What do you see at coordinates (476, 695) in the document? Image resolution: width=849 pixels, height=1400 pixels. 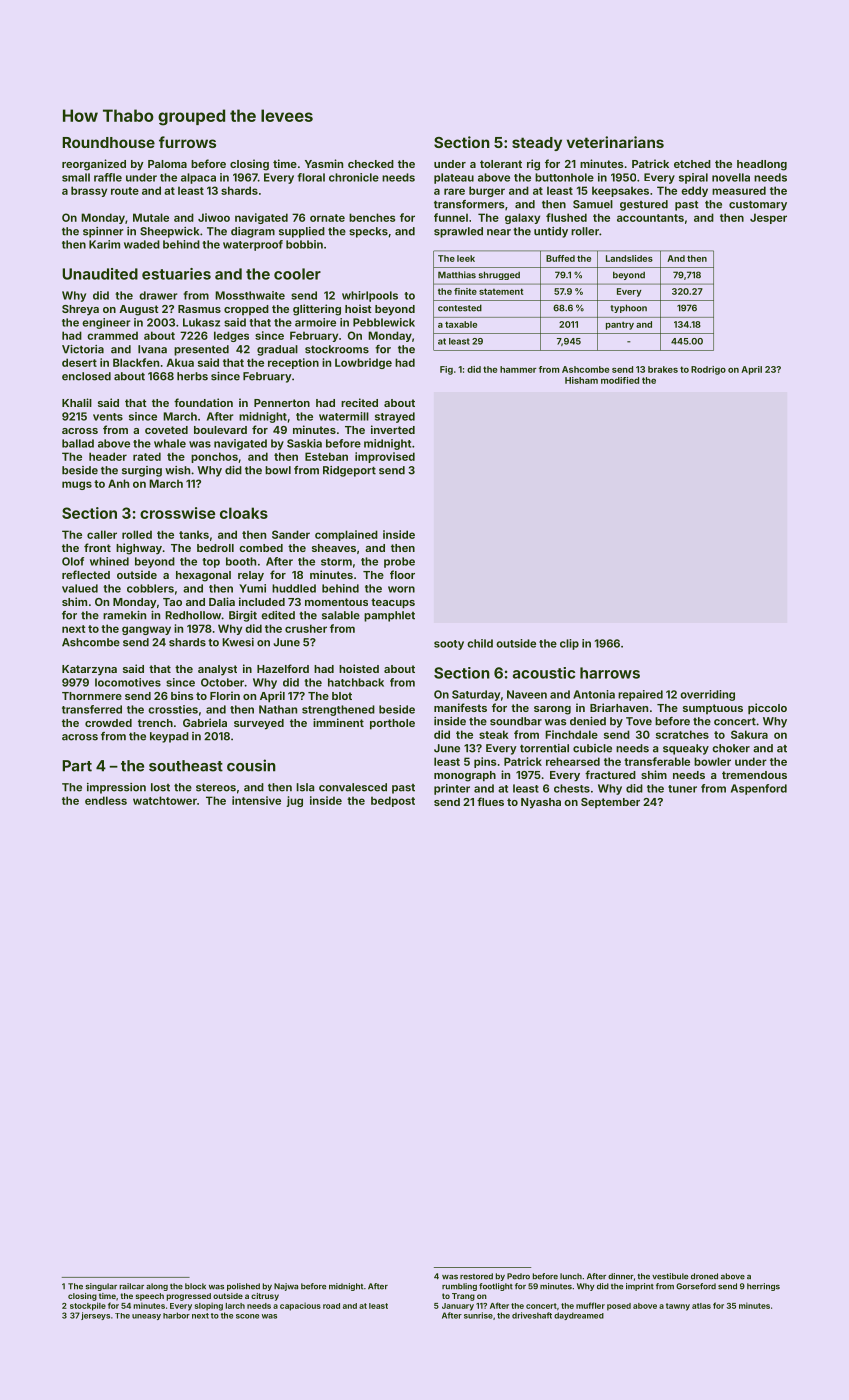 I see `Saturday` at bounding box center [476, 695].
